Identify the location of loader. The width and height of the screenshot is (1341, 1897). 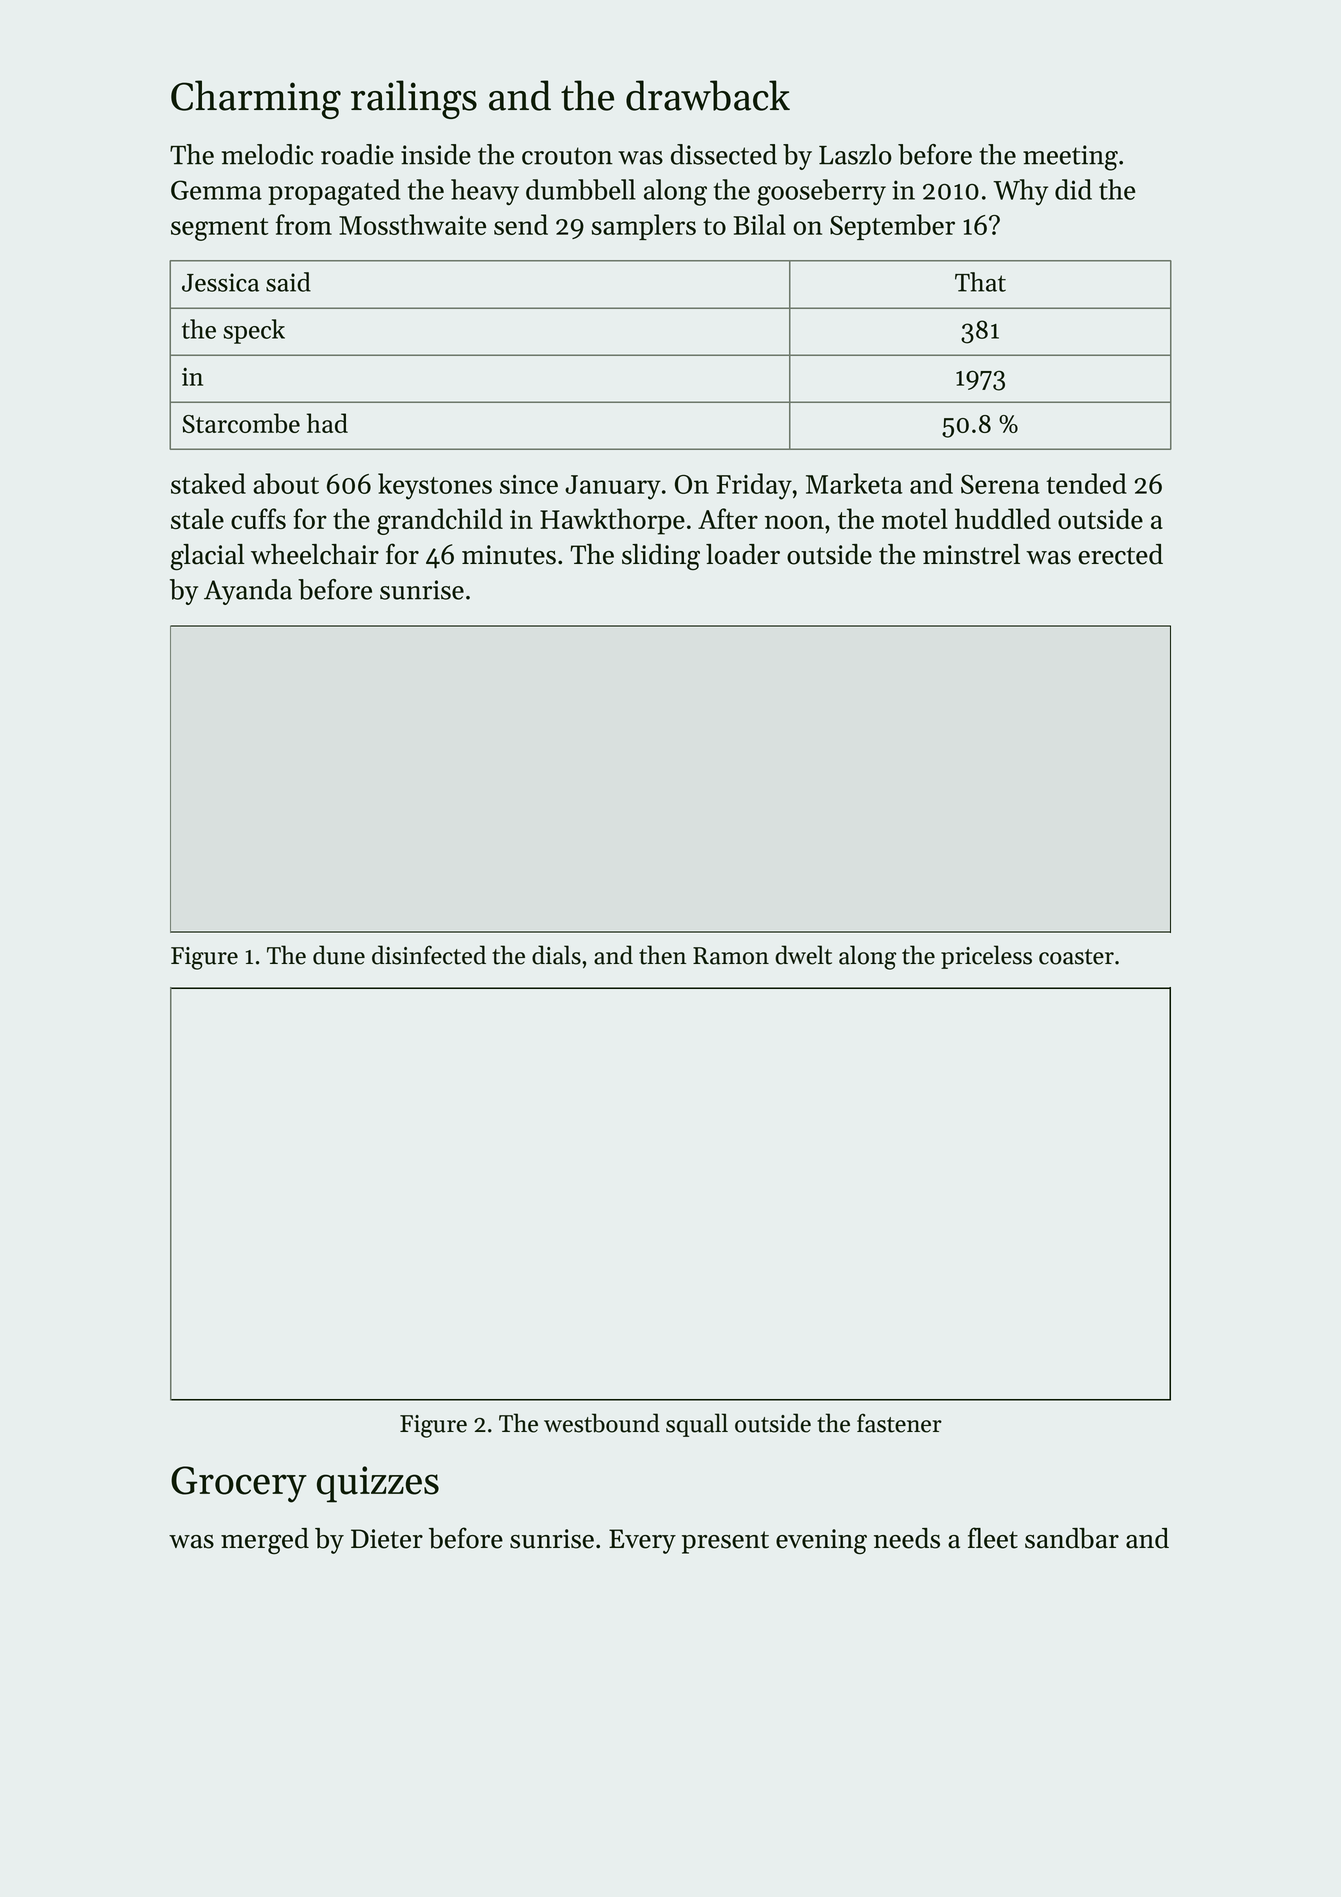
(743, 554).
